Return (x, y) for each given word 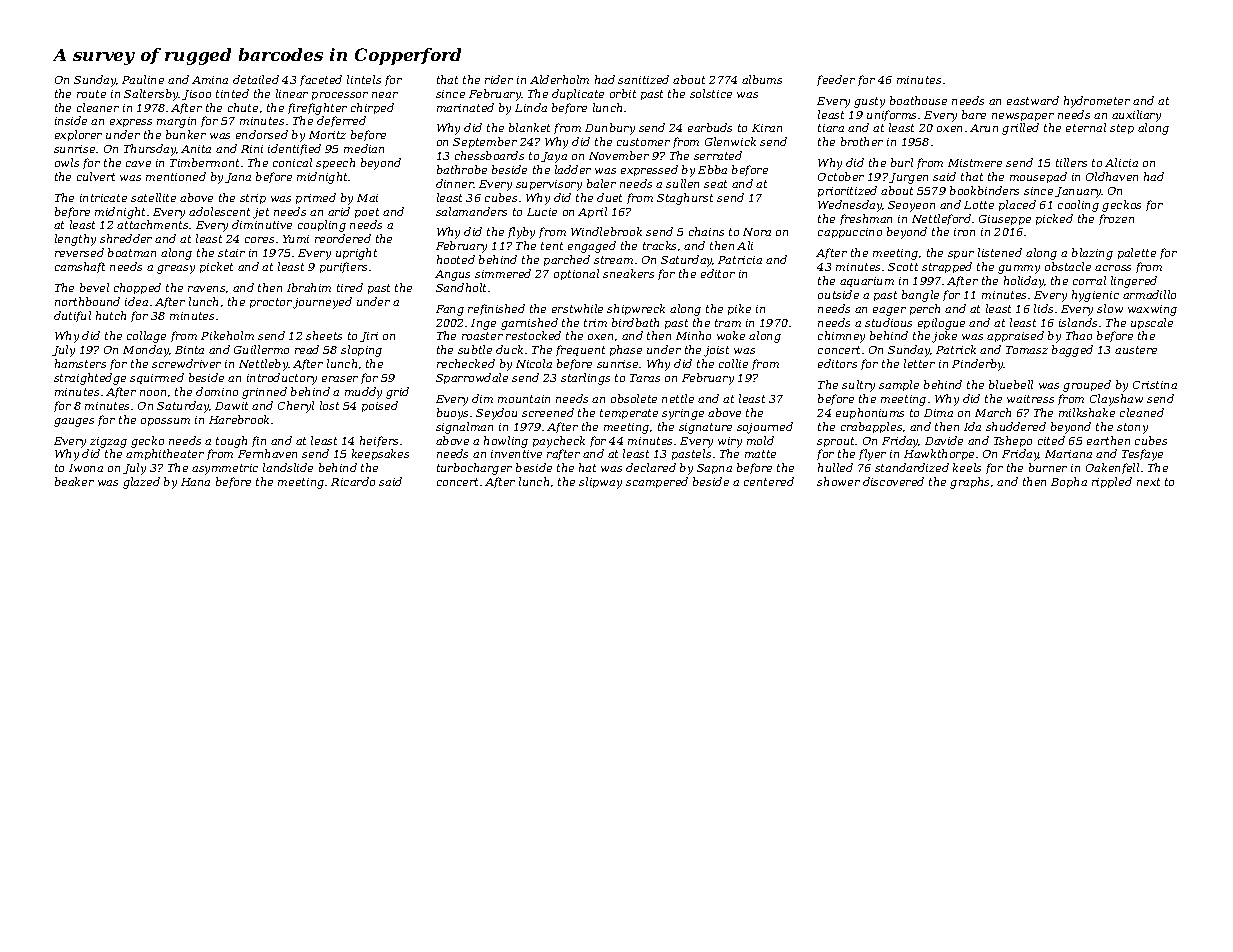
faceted (321, 80)
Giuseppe (1005, 220)
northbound (87, 301)
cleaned (1142, 412)
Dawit (231, 406)
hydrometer (1097, 102)
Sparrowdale (472, 378)
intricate (103, 198)
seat (715, 184)
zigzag (108, 442)
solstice (711, 93)
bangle (920, 296)
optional (576, 274)
